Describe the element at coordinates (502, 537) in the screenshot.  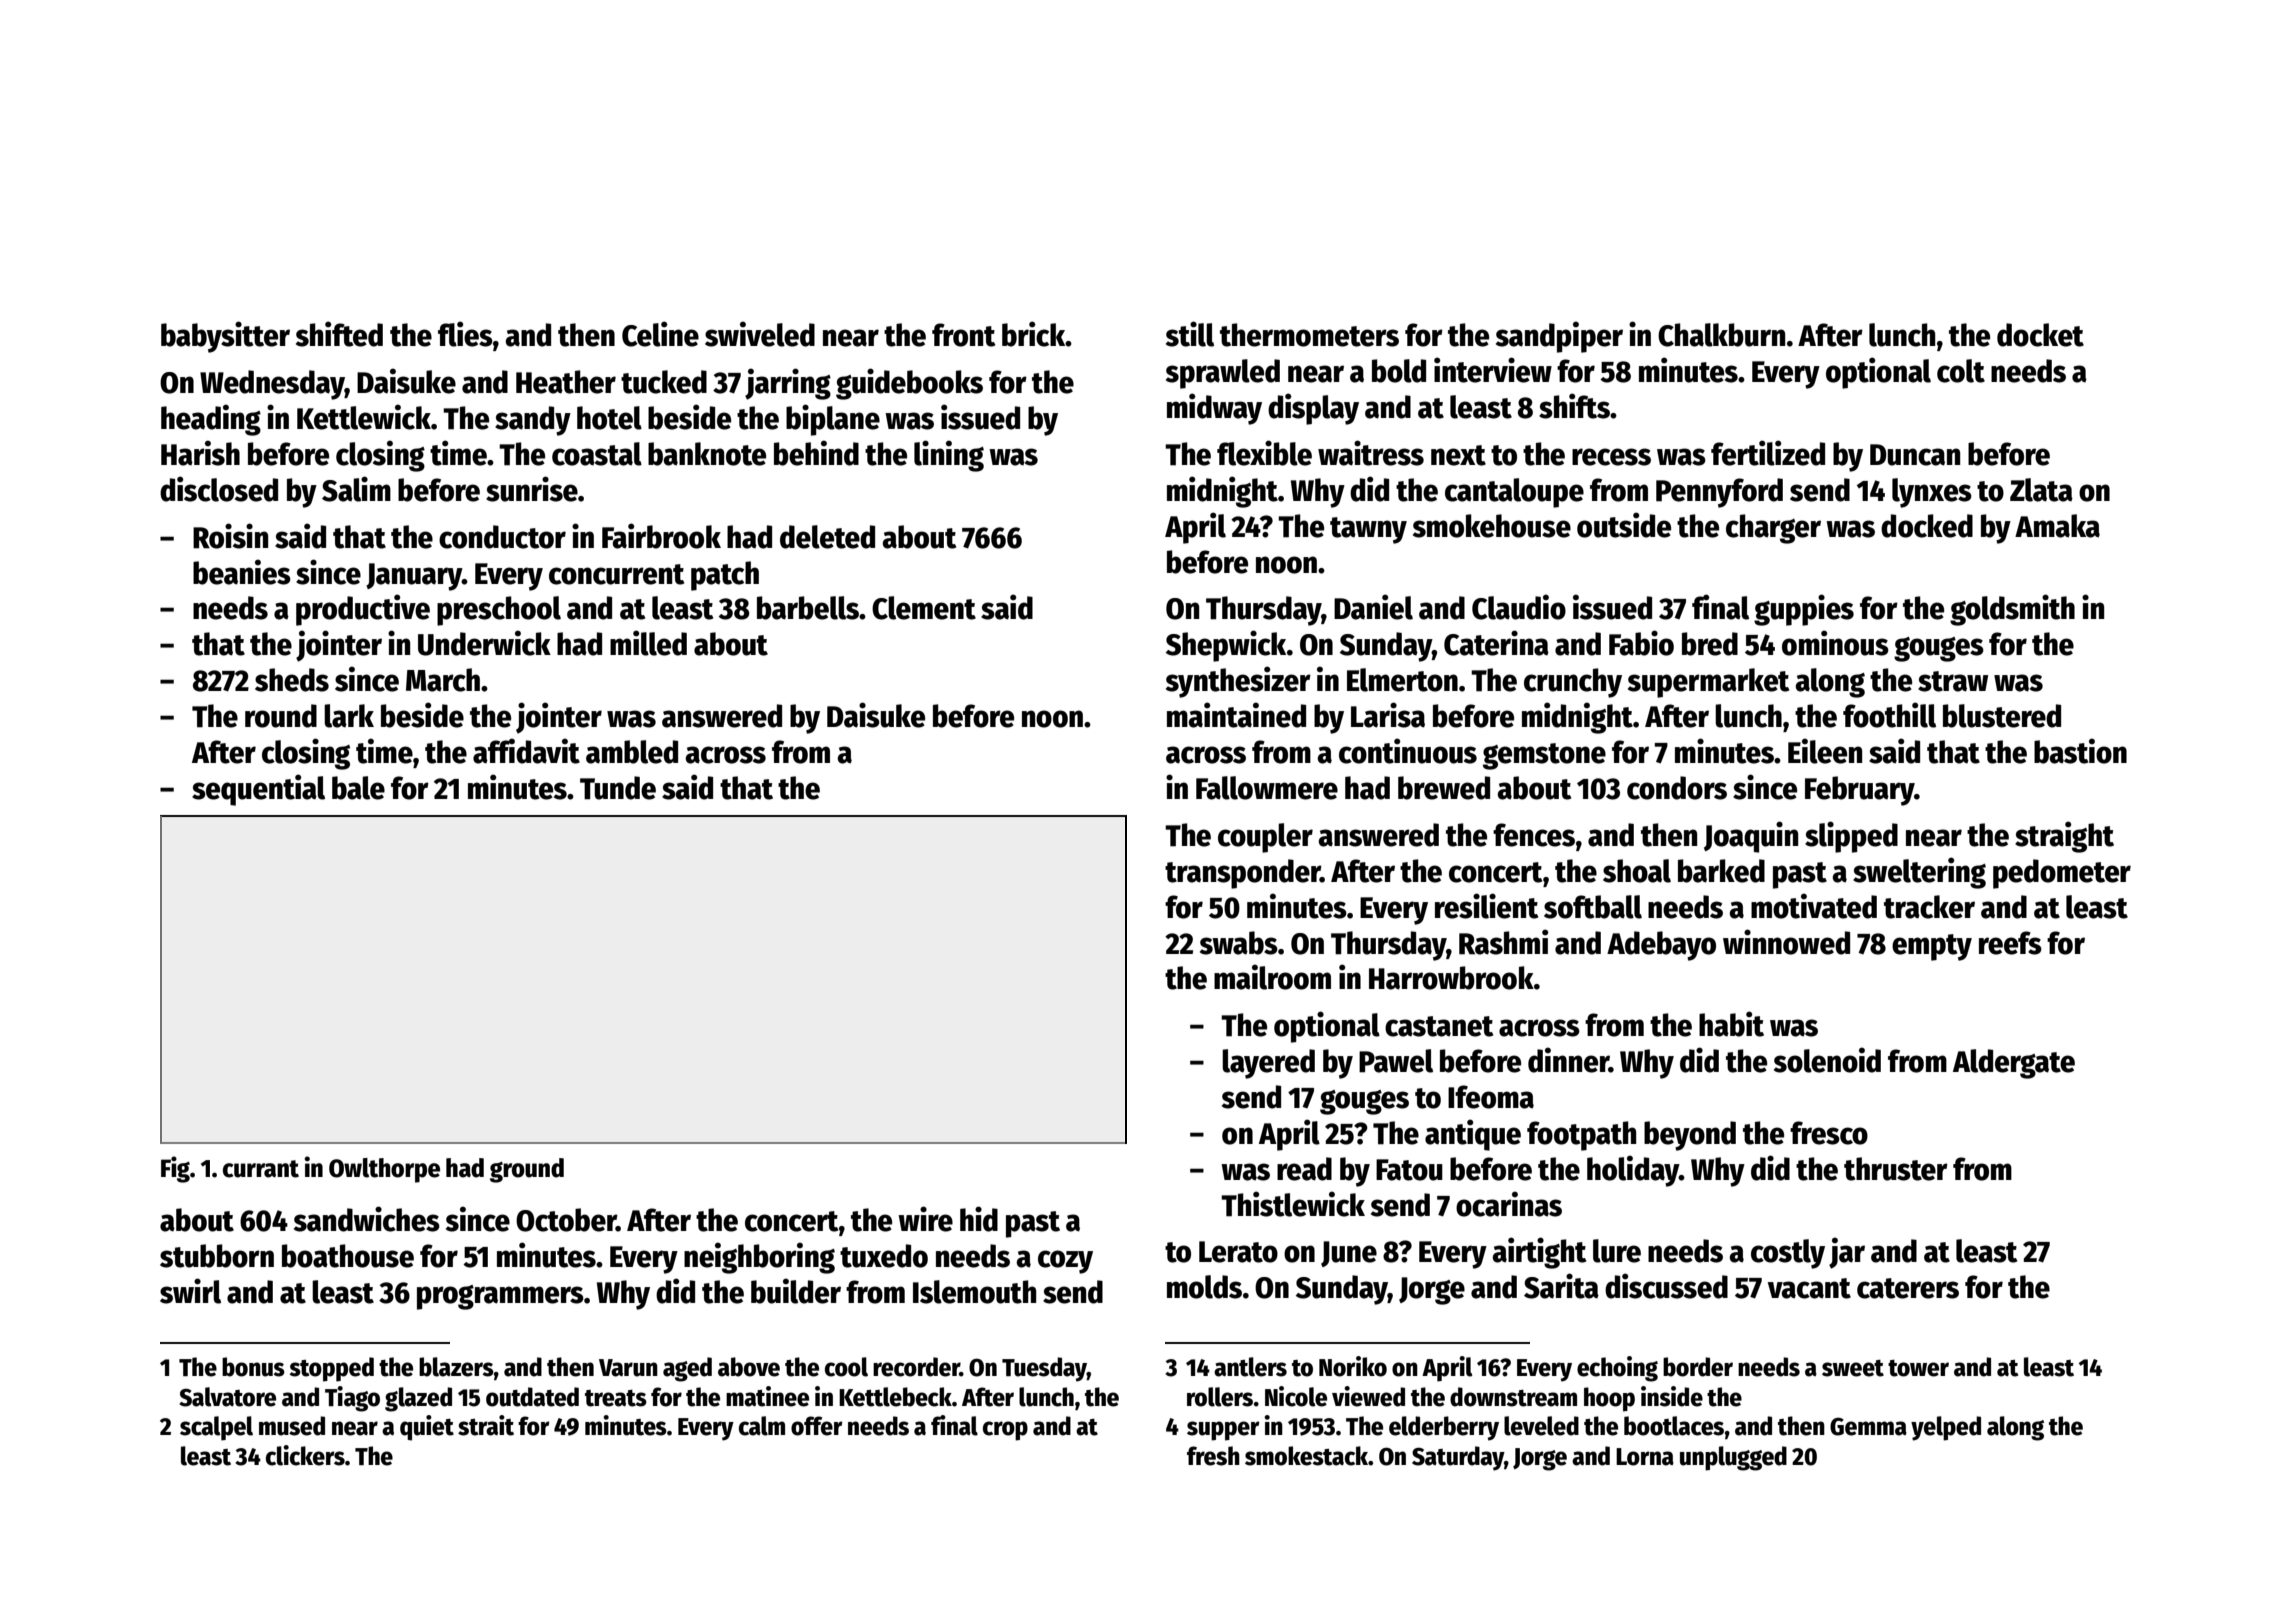
I see `conductor` at that location.
